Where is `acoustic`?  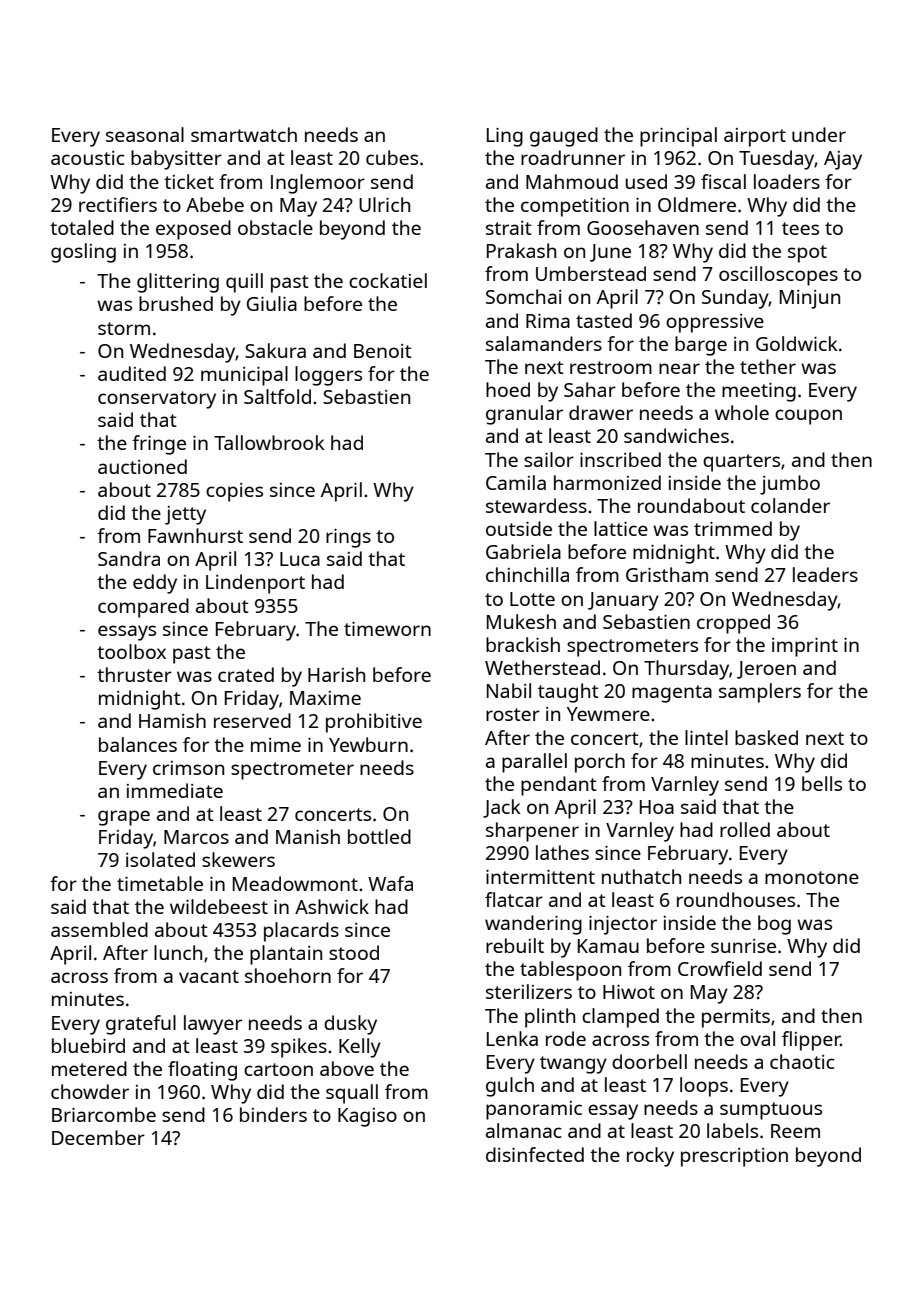
acoustic is located at coordinates (88, 158).
